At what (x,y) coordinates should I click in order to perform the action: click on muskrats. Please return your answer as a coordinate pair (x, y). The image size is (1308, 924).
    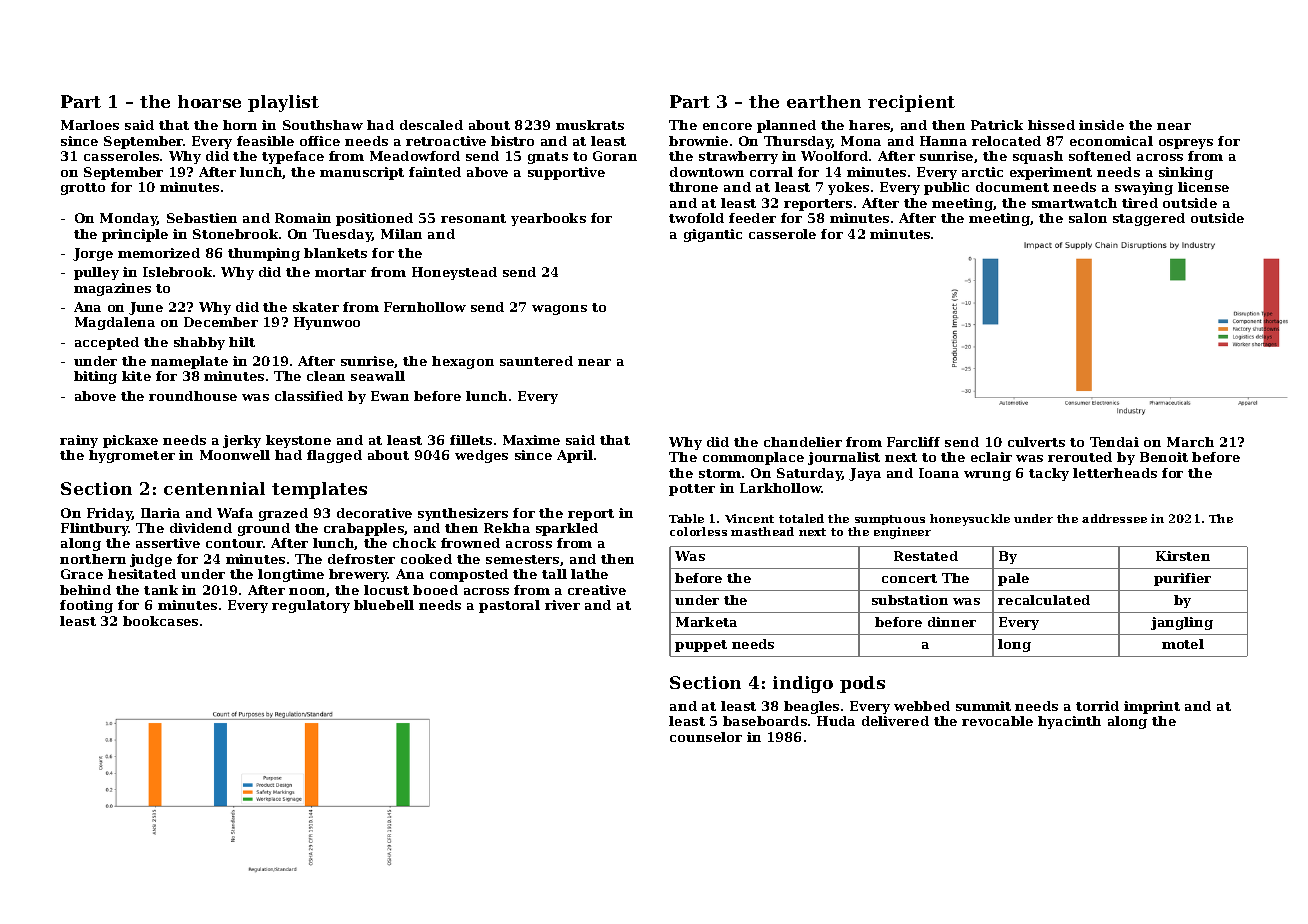
    Looking at the image, I should click on (590, 125).
